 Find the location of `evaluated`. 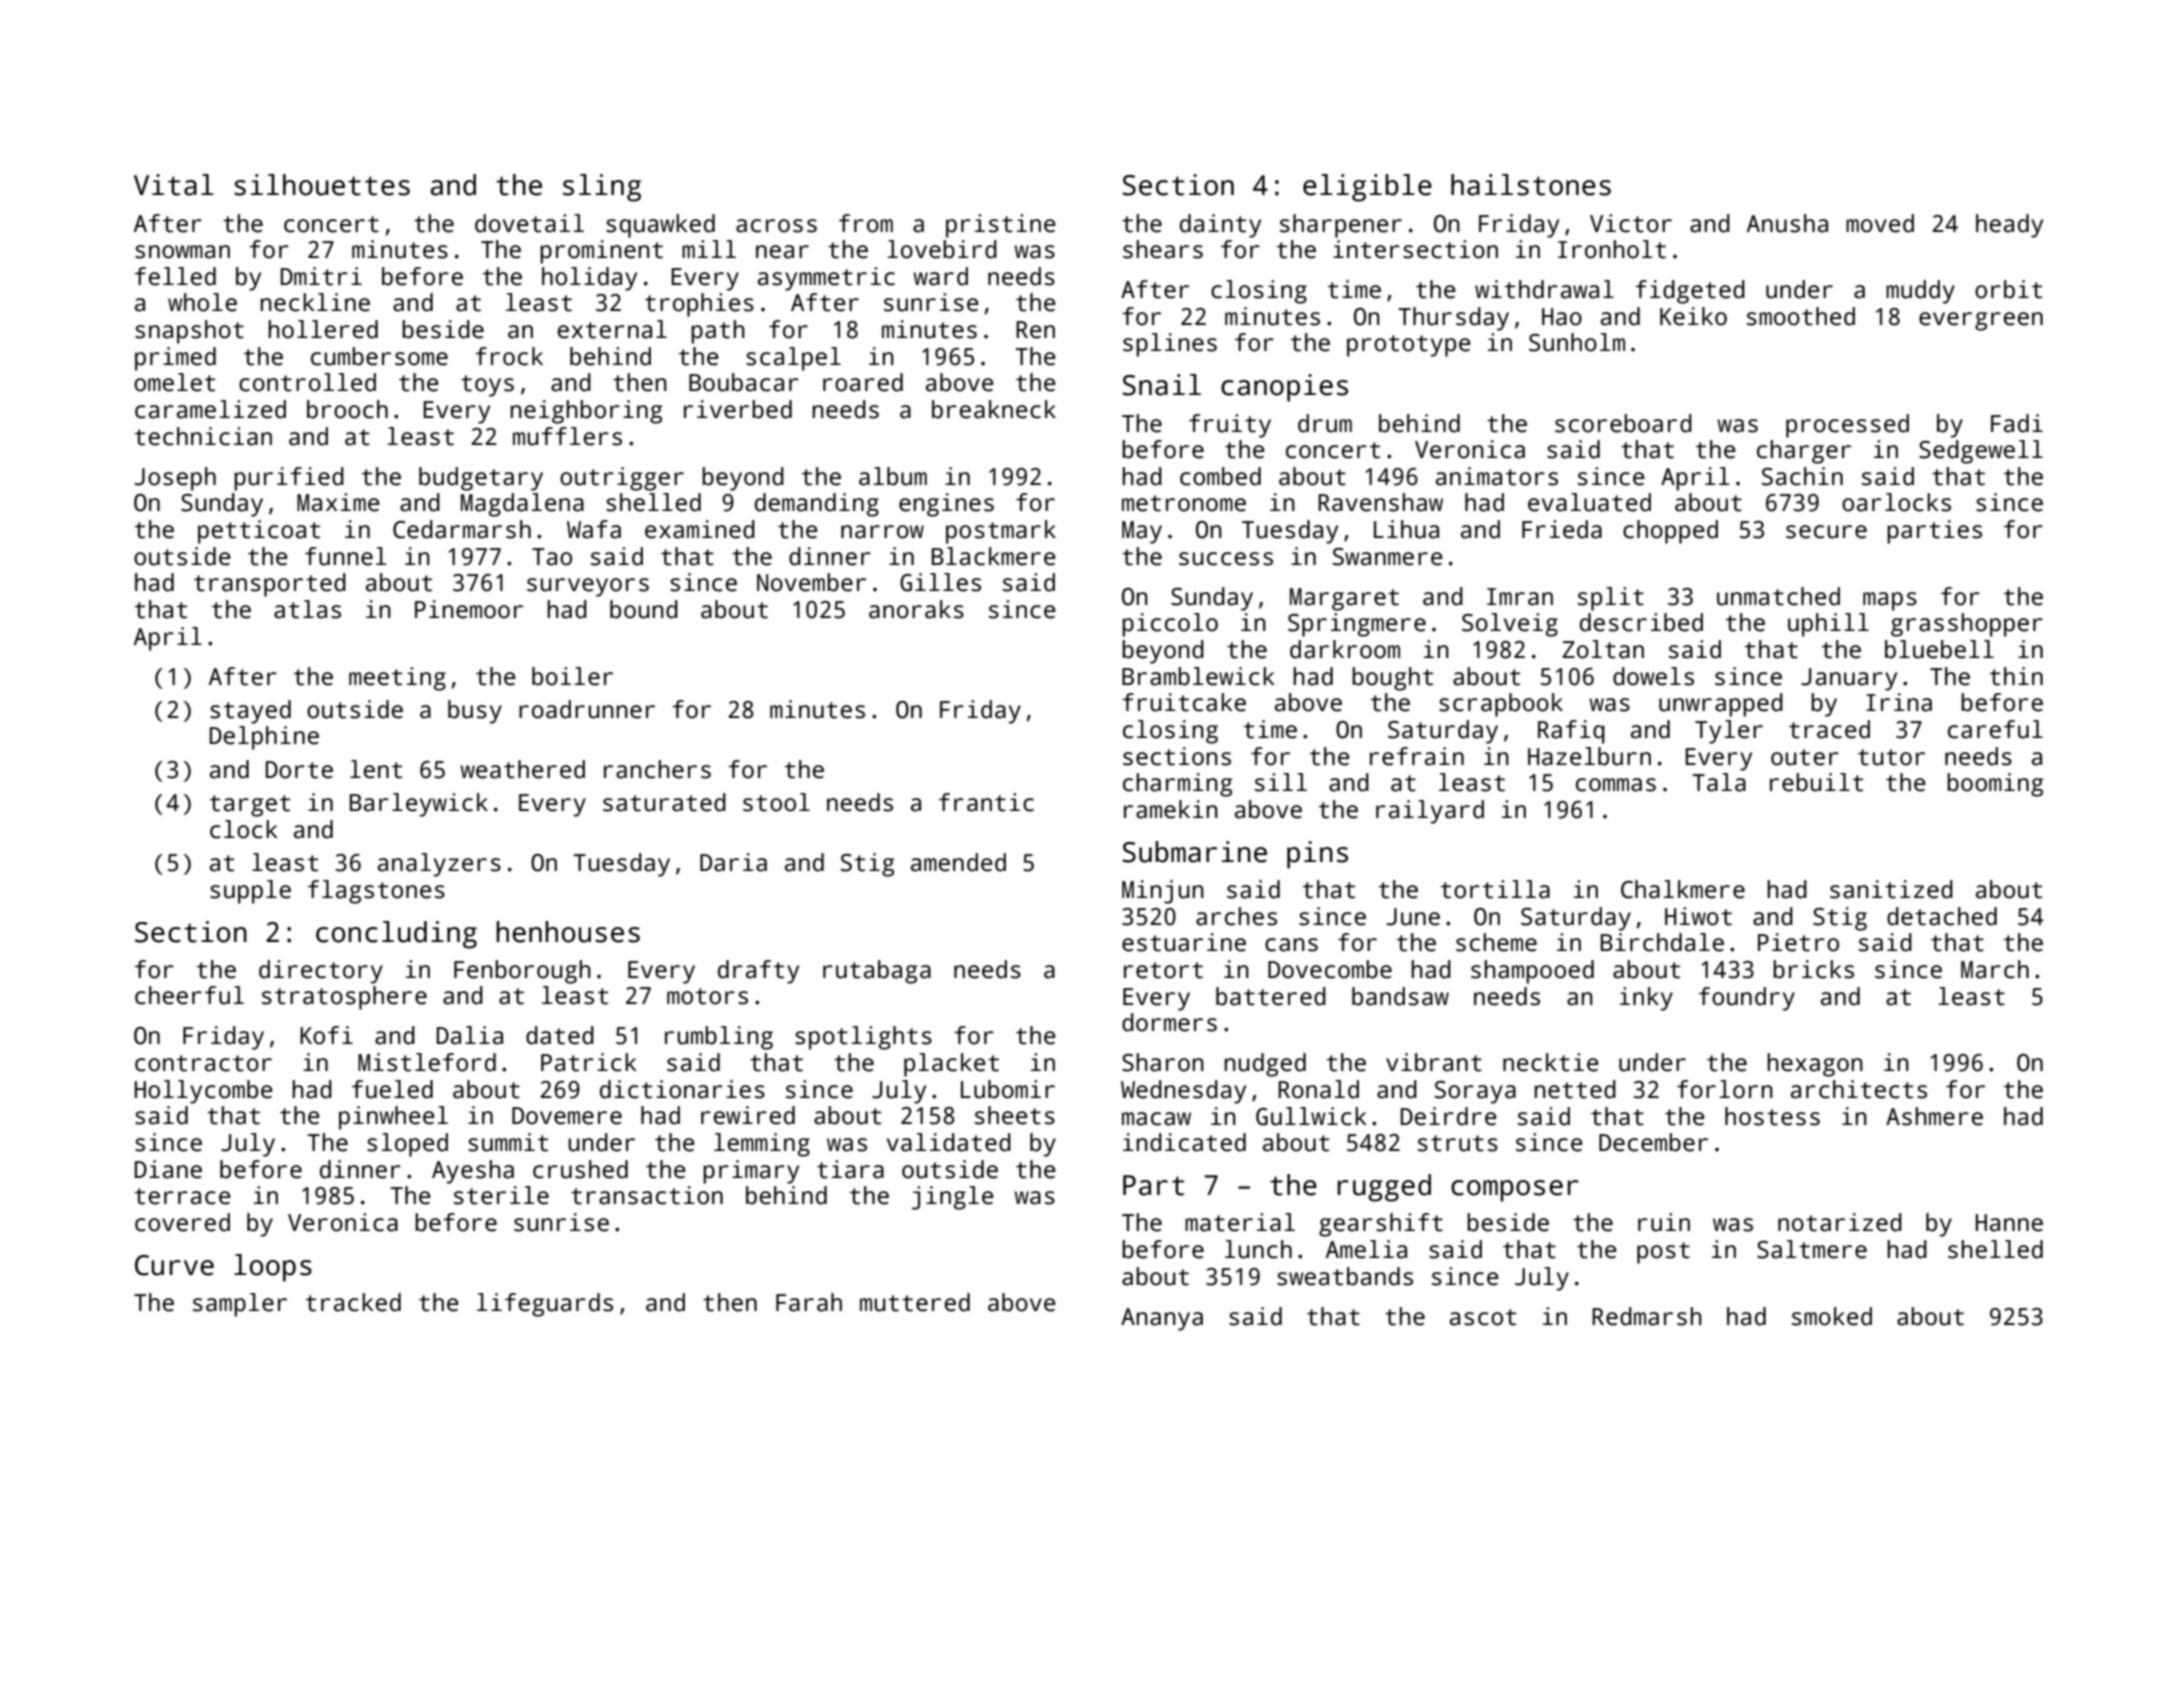

evaluated is located at coordinates (1589, 502).
